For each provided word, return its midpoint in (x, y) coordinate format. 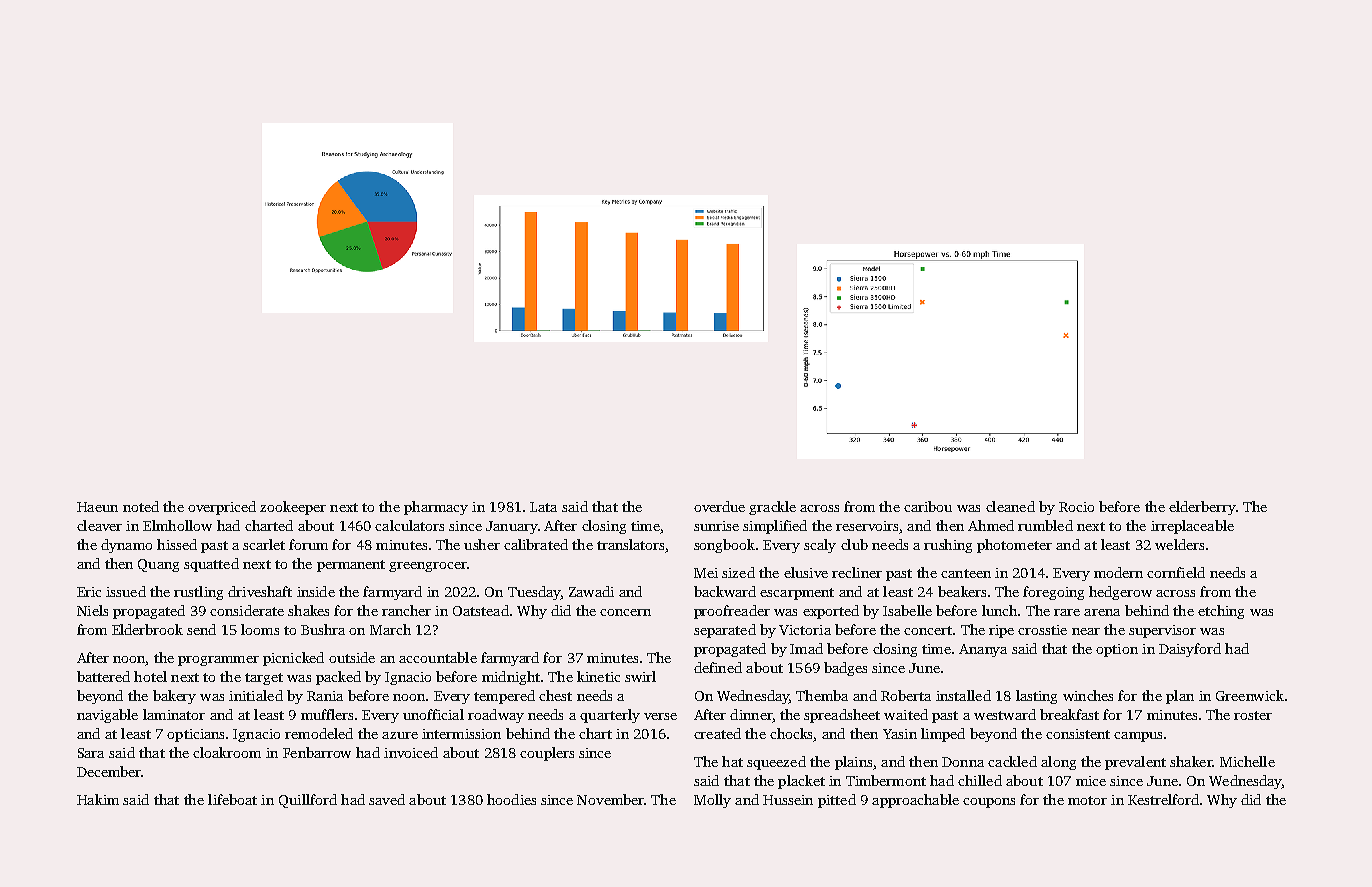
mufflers (327, 714)
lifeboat (232, 799)
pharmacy (436, 508)
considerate (247, 610)
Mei (706, 573)
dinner (751, 714)
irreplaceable (1192, 527)
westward (1005, 714)
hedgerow (1120, 593)
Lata (543, 507)
